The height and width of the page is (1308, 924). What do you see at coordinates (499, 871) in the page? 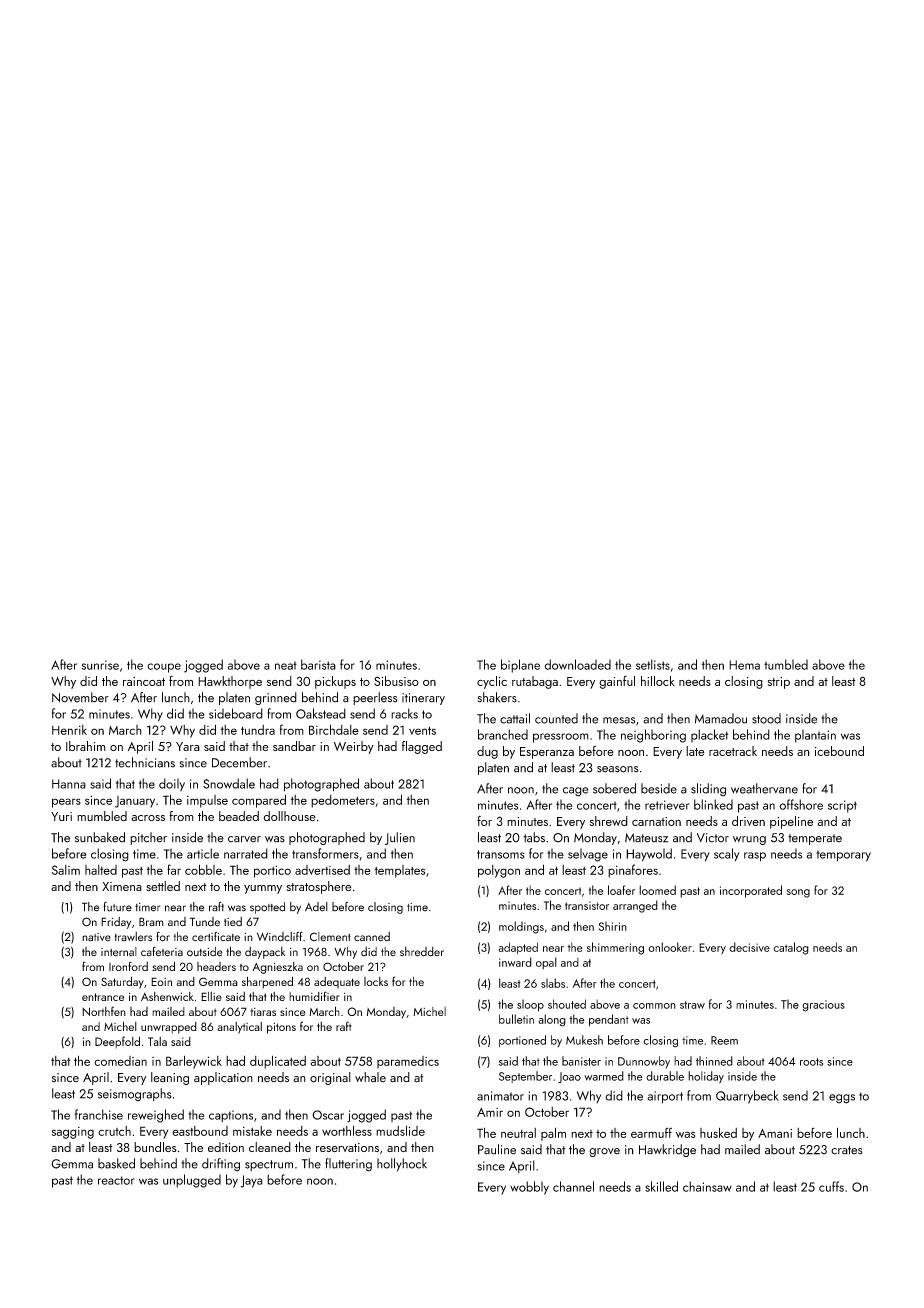
I see `polygon` at bounding box center [499, 871].
